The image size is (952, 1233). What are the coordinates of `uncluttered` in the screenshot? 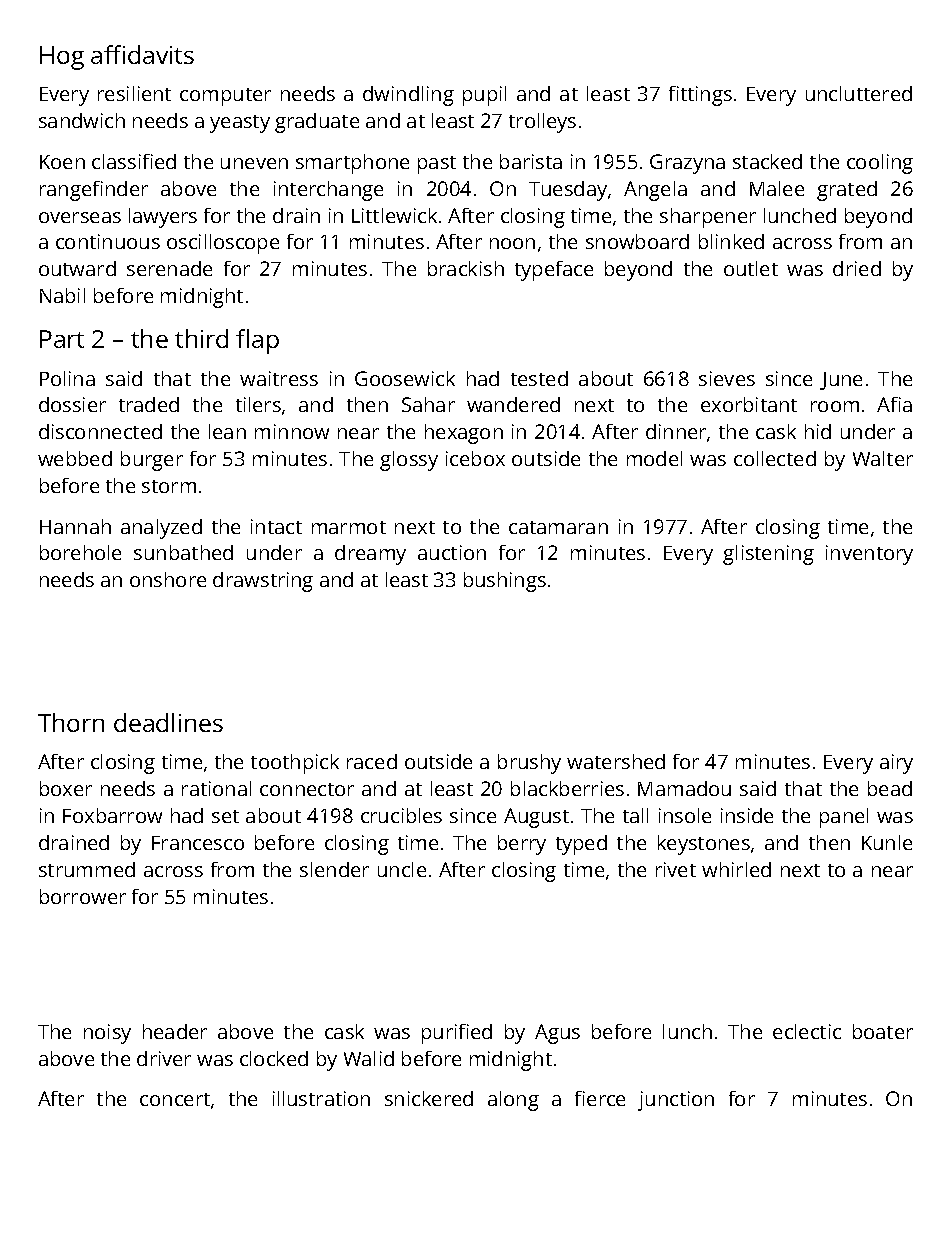 It's located at (859, 93).
